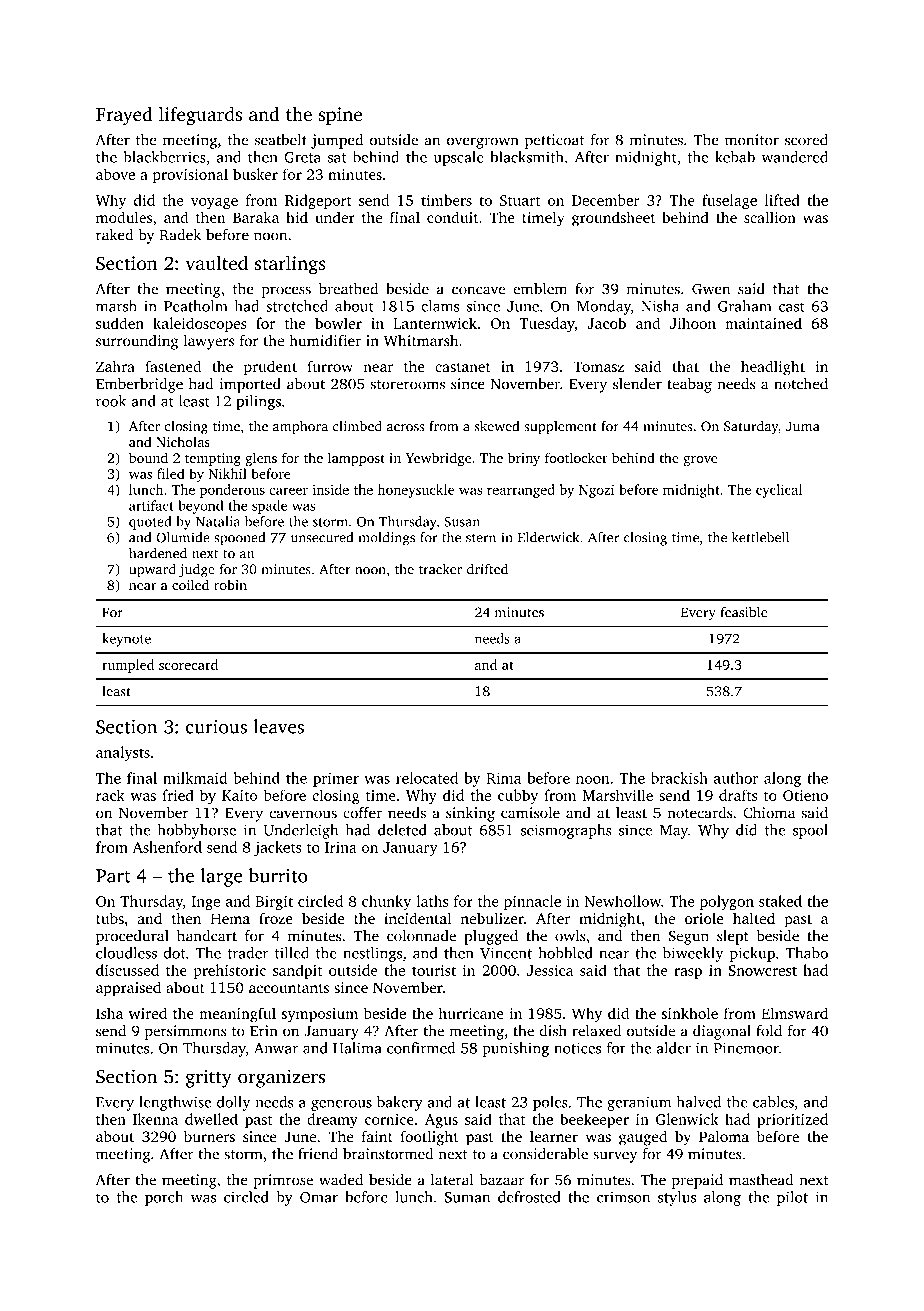 This document has height=1311, width=924. What do you see at coordinates (185, 1032) in the document?
I see `persimmons` at bounding box center [185, 1032].
